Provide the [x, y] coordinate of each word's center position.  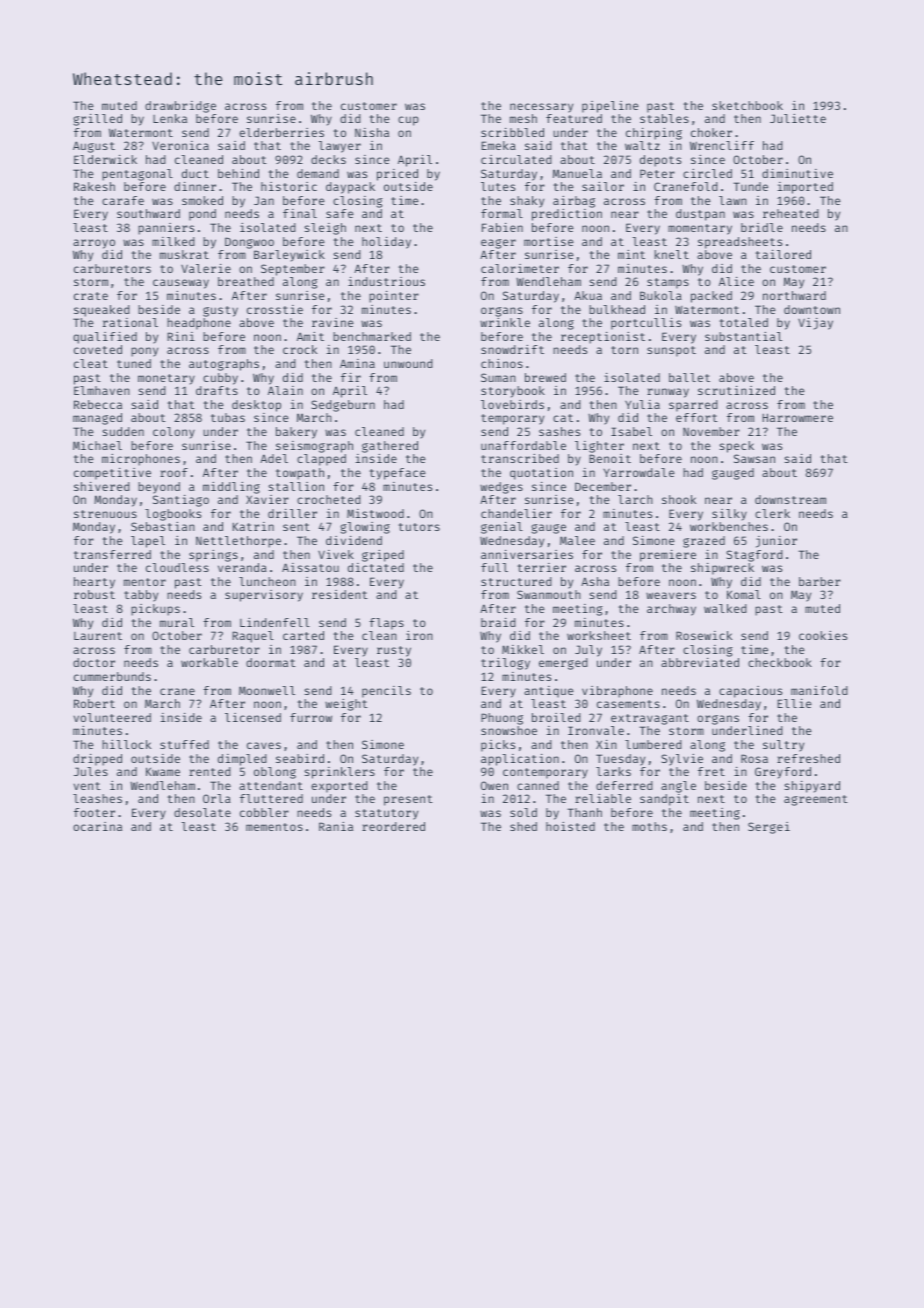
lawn [733, 200]
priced [397, 175]
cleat [91, 363]
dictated [376, 567]
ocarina [97, 826]
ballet [689, 377]
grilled [97, 120]
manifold [819, 690]
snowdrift [512, 349]
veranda [242, 567]
